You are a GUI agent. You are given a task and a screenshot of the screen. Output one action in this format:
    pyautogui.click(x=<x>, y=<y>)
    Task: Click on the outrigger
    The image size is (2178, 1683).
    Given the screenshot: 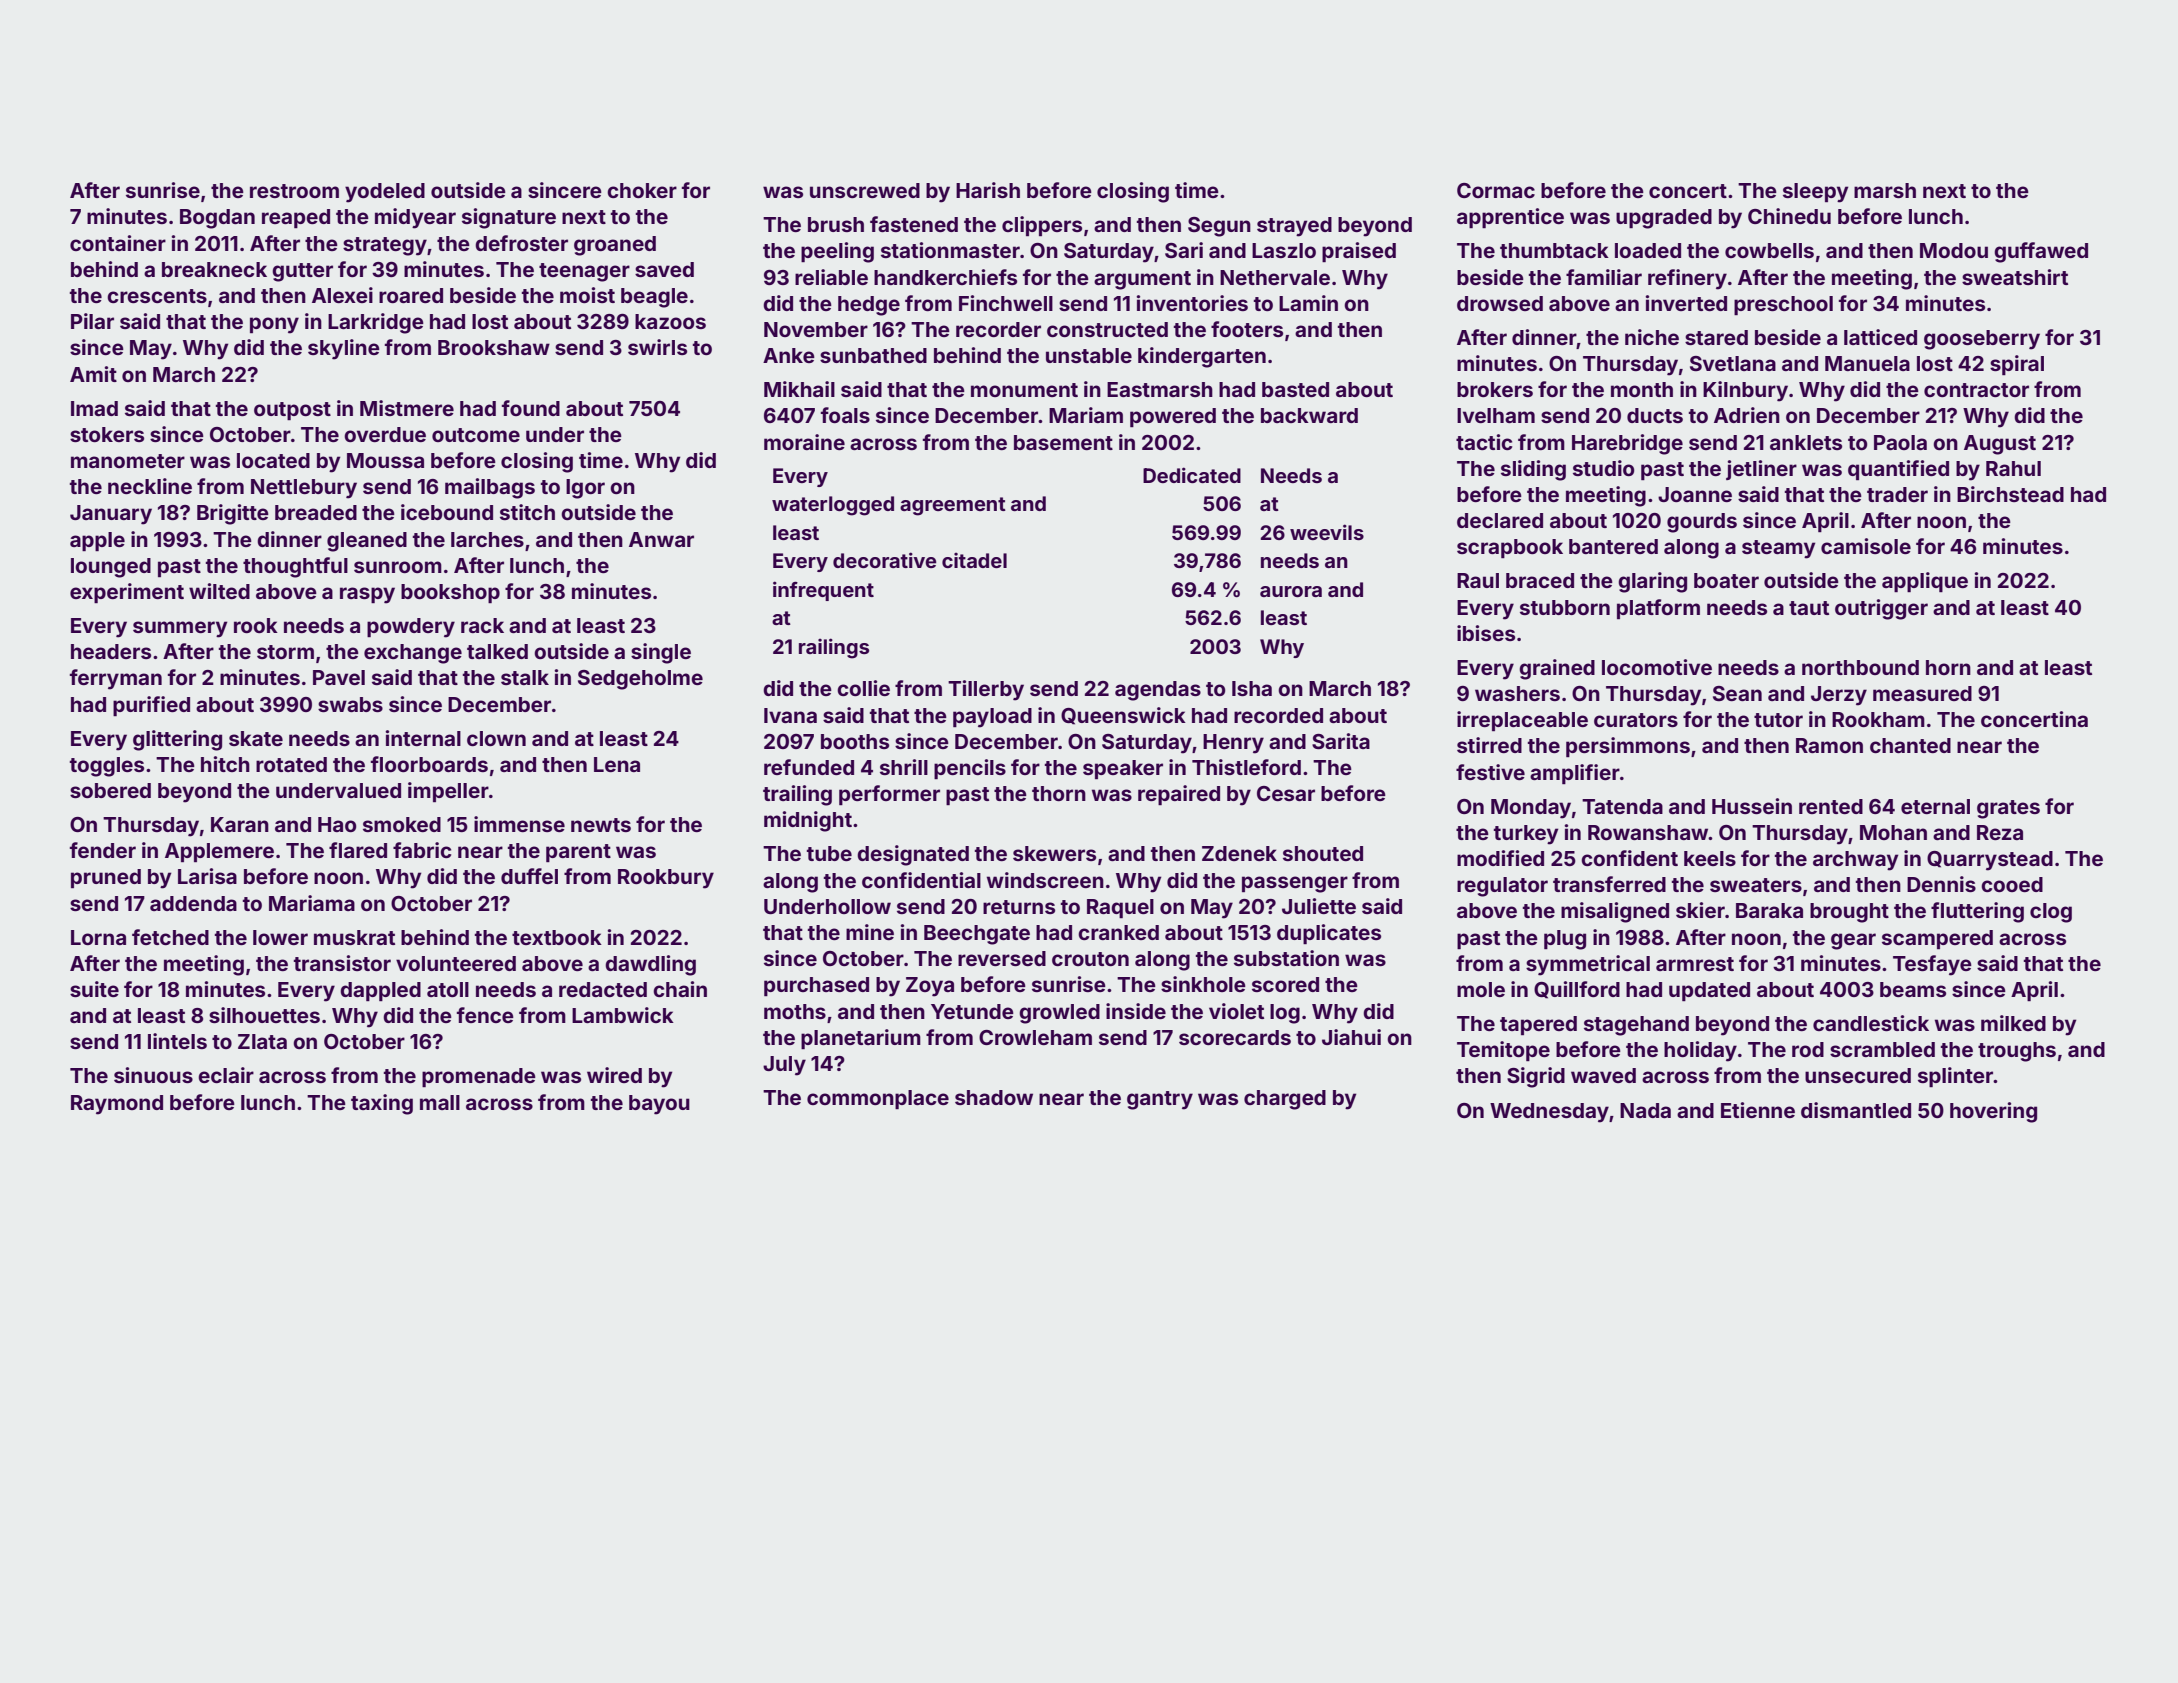 What is the action you would take?
    pyautogui.click(x=1881, y=609)
